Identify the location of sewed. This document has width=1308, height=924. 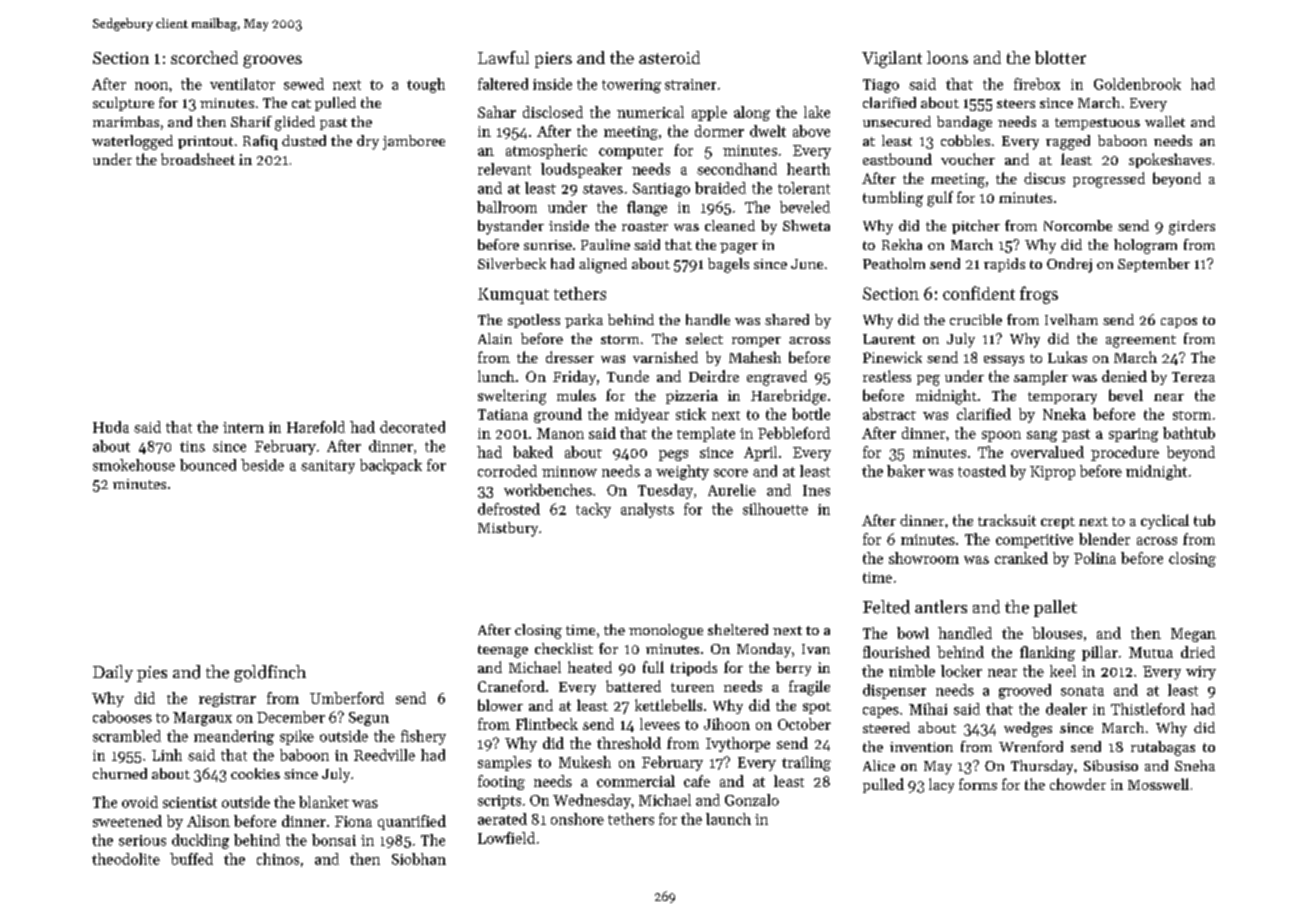
(304, 84).
